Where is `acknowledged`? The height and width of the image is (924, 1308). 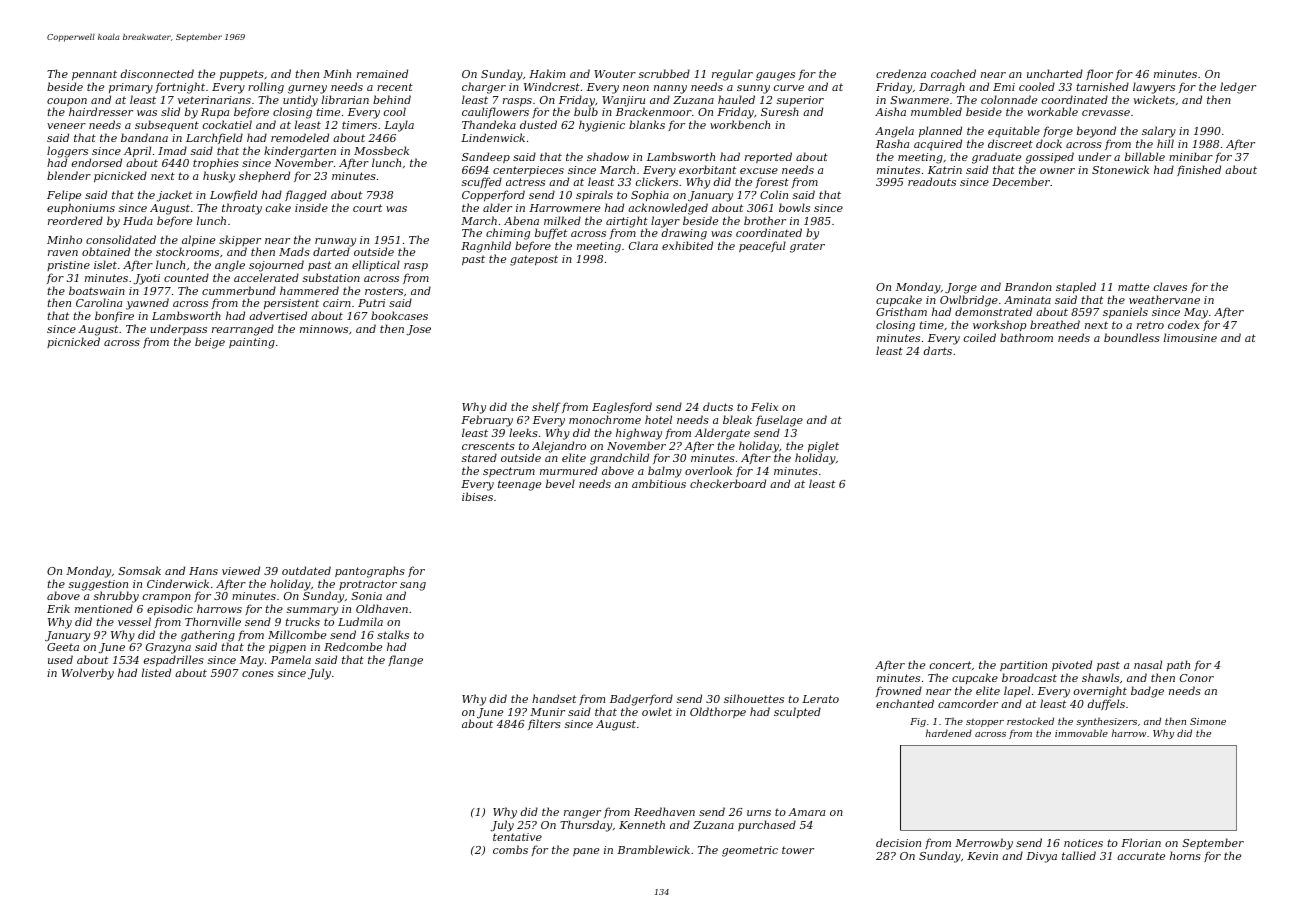
acknowledged is located at coordinates (668, 209).
